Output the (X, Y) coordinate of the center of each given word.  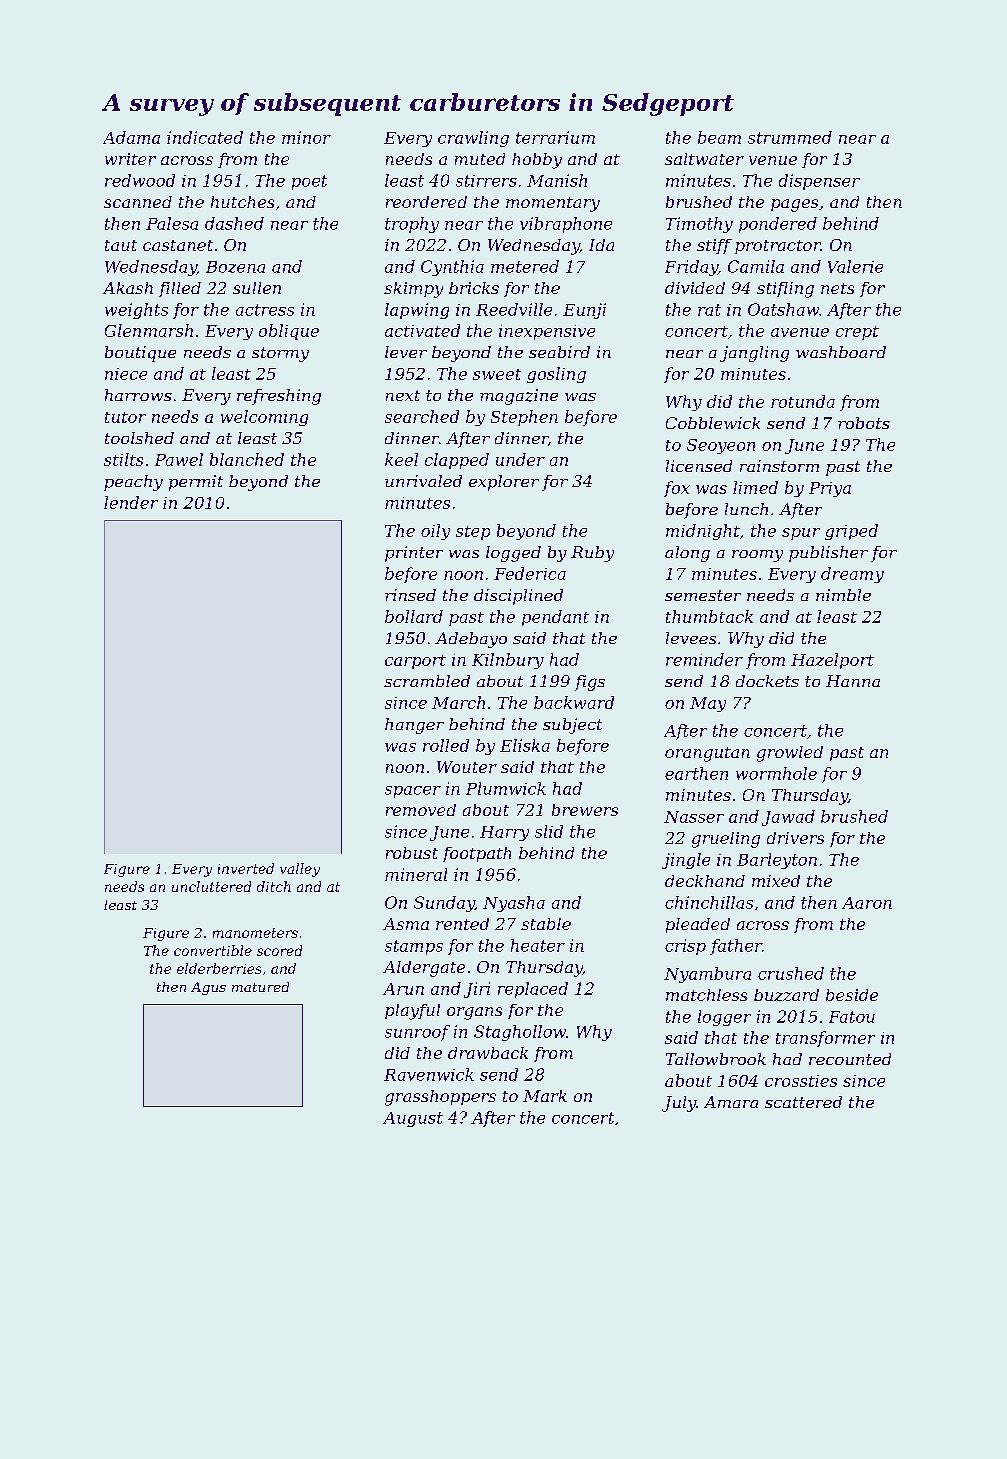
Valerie (855, 266)
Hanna (853, 681)
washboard (841, 352)
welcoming (264, 418)
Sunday (444, 904)
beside (852, 995)
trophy (412, 225)
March (458, 702)
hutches (242, 202)
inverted (246, 868)
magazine (519, 397)
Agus (208, 988)
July (679, 1104)
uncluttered (211, 886)
